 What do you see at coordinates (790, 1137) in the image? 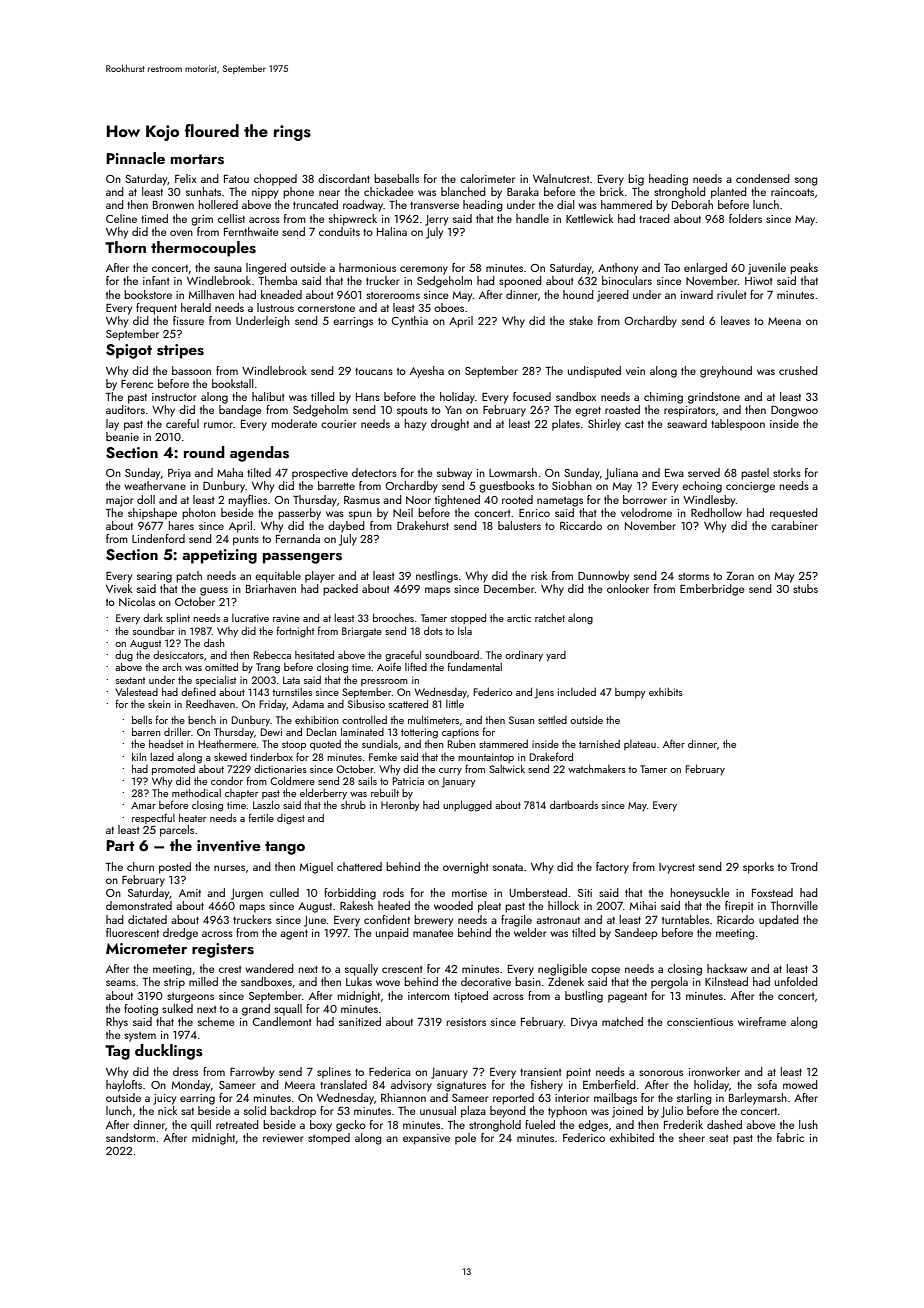
I see `fabric` at bounding box center [790, 1137].
